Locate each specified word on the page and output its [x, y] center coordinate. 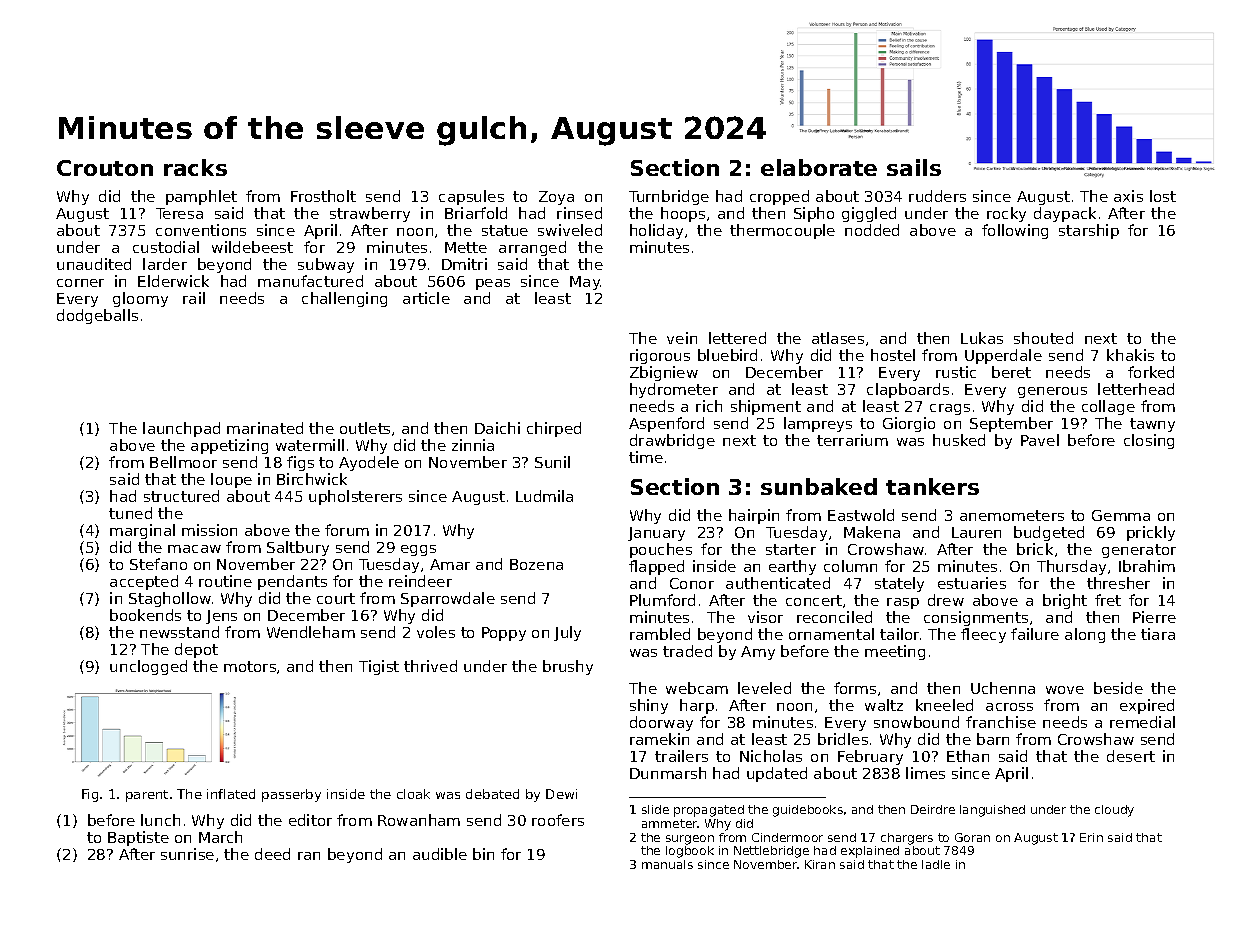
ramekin [659, 739]
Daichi [497, 428]
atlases [838, 338]
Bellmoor [183, 462]
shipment [766, 407]
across [1009, 707]
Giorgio [909, 424]
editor [310, 820]
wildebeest [252, 247]
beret [1011, 372]
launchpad [181, 429]
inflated [231, 794]
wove [1065, 690]
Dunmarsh [668, 773]
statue [505, 230]
